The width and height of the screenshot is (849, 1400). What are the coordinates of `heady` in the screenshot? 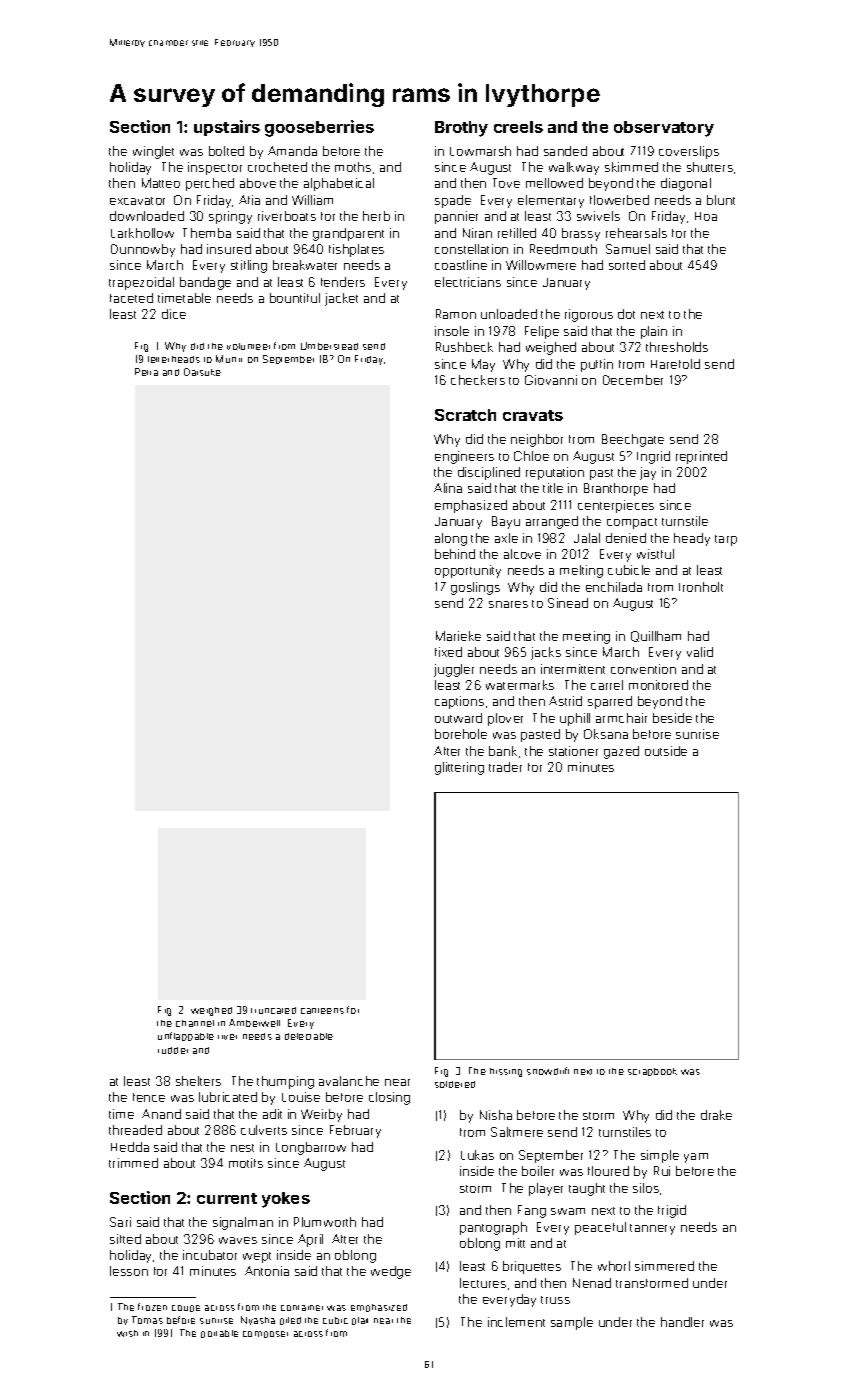 It's located at (692, 539).
